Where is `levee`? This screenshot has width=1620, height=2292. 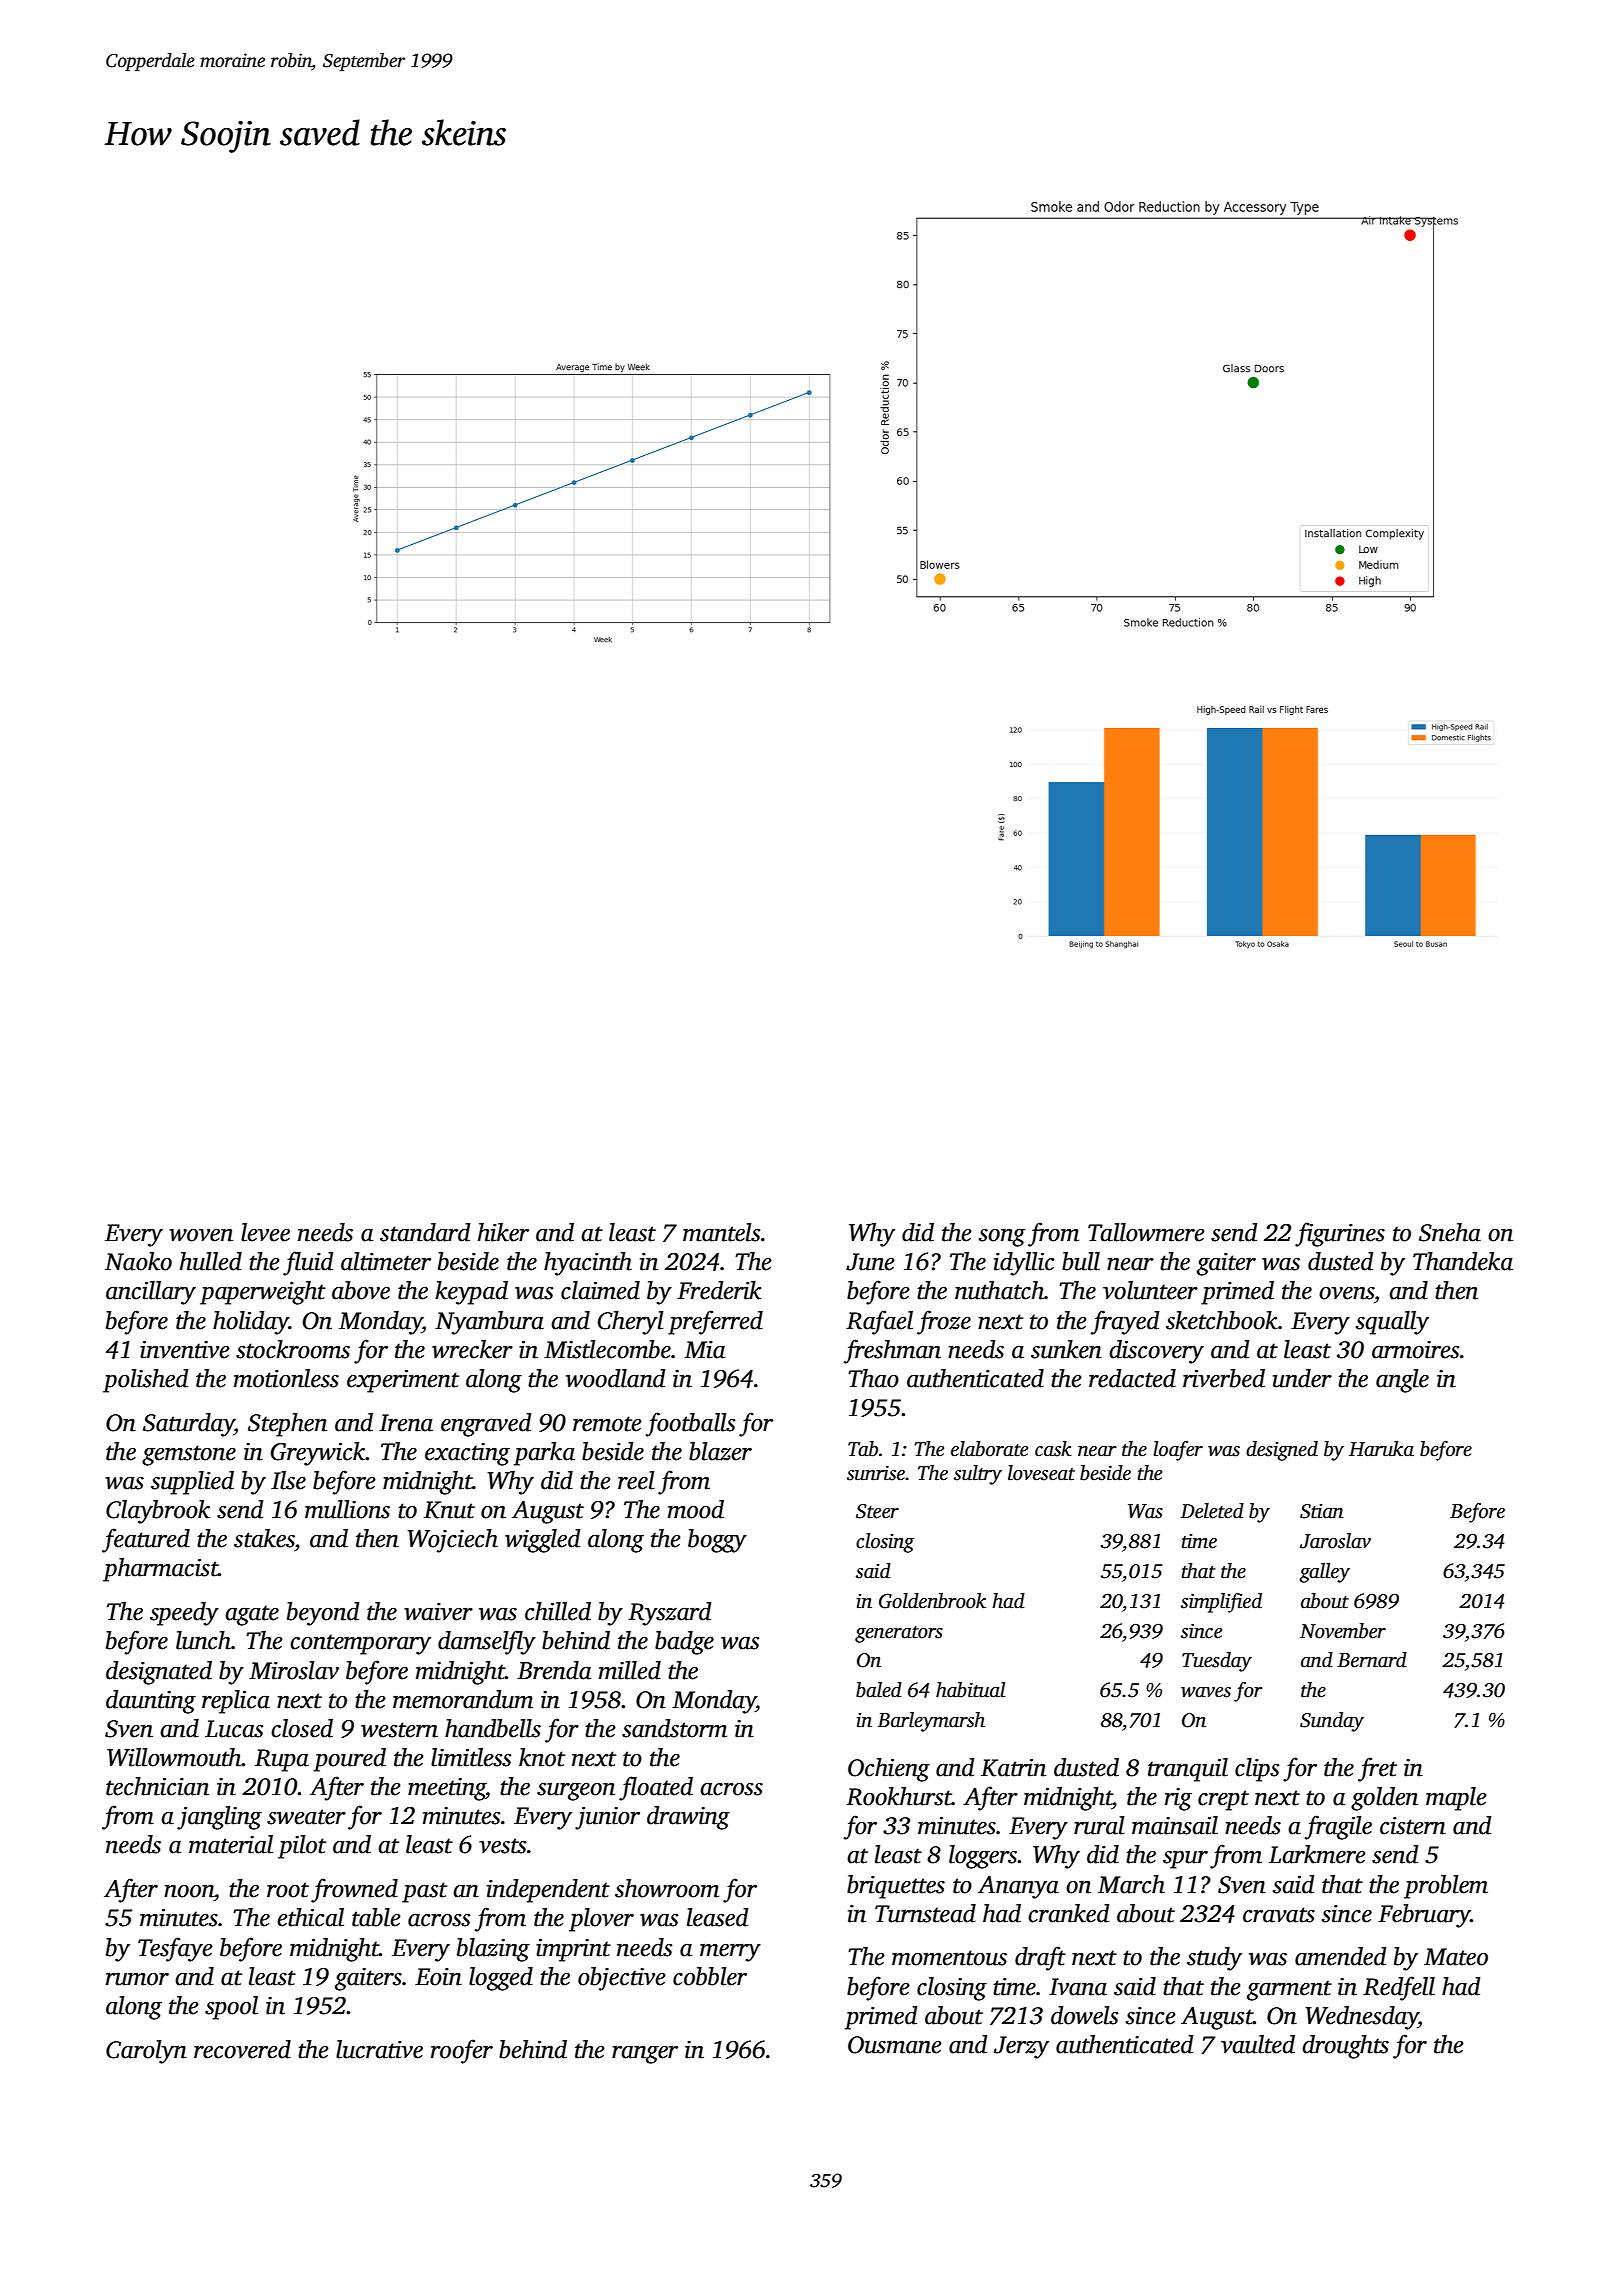 levee is located at coordinates (265, 1232).
